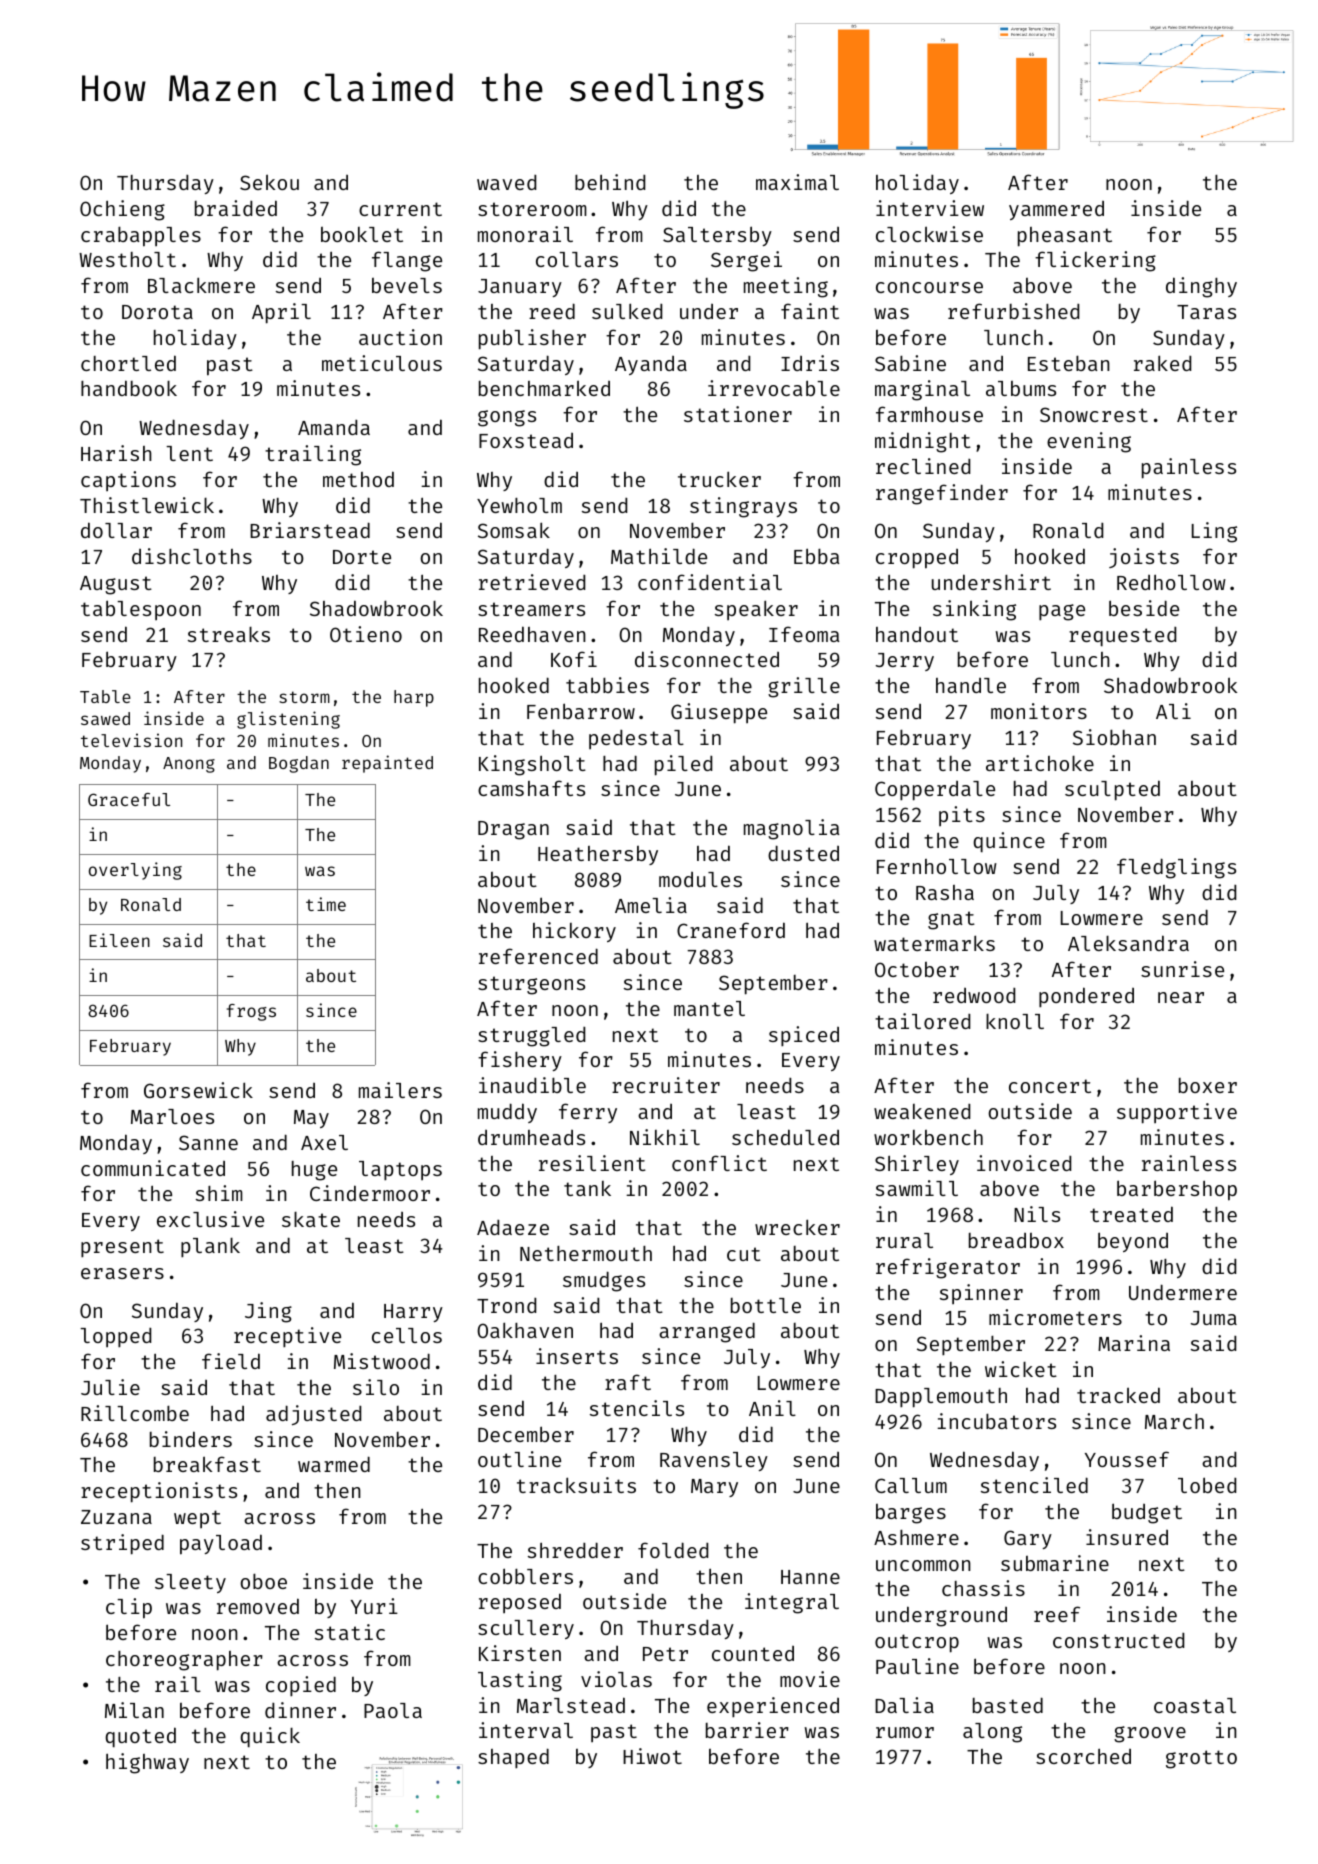 The image size is (1318, 1864). I want to click on Amelia, so click(651, 905).
